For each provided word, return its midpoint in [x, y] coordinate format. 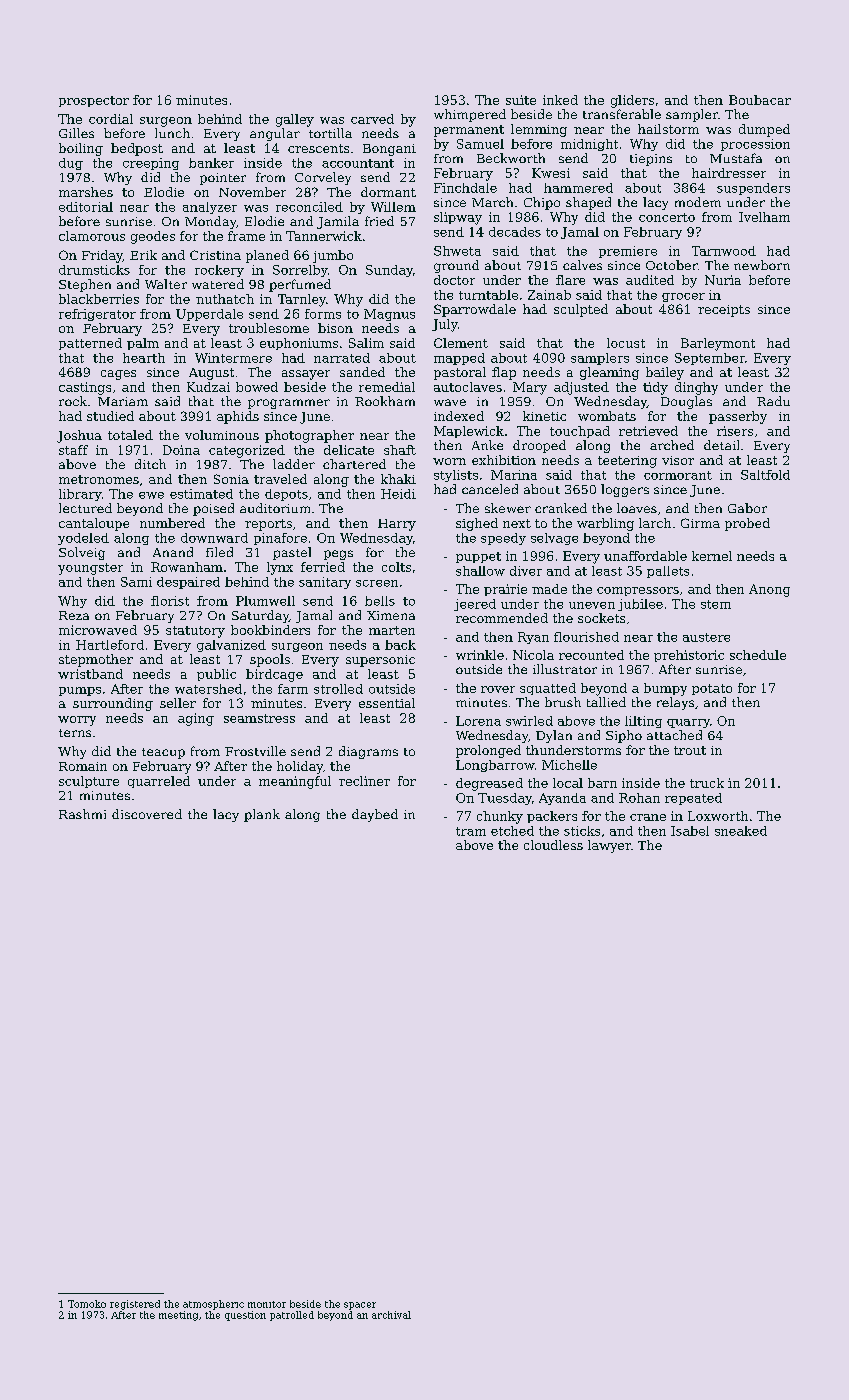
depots [286, 495]
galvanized [231, 646]
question [245, 1316]
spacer [360, 1306]
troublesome [269, 328]
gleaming [609, 373]
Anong [769, 590]
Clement [461, 343]
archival [391, 1315]
